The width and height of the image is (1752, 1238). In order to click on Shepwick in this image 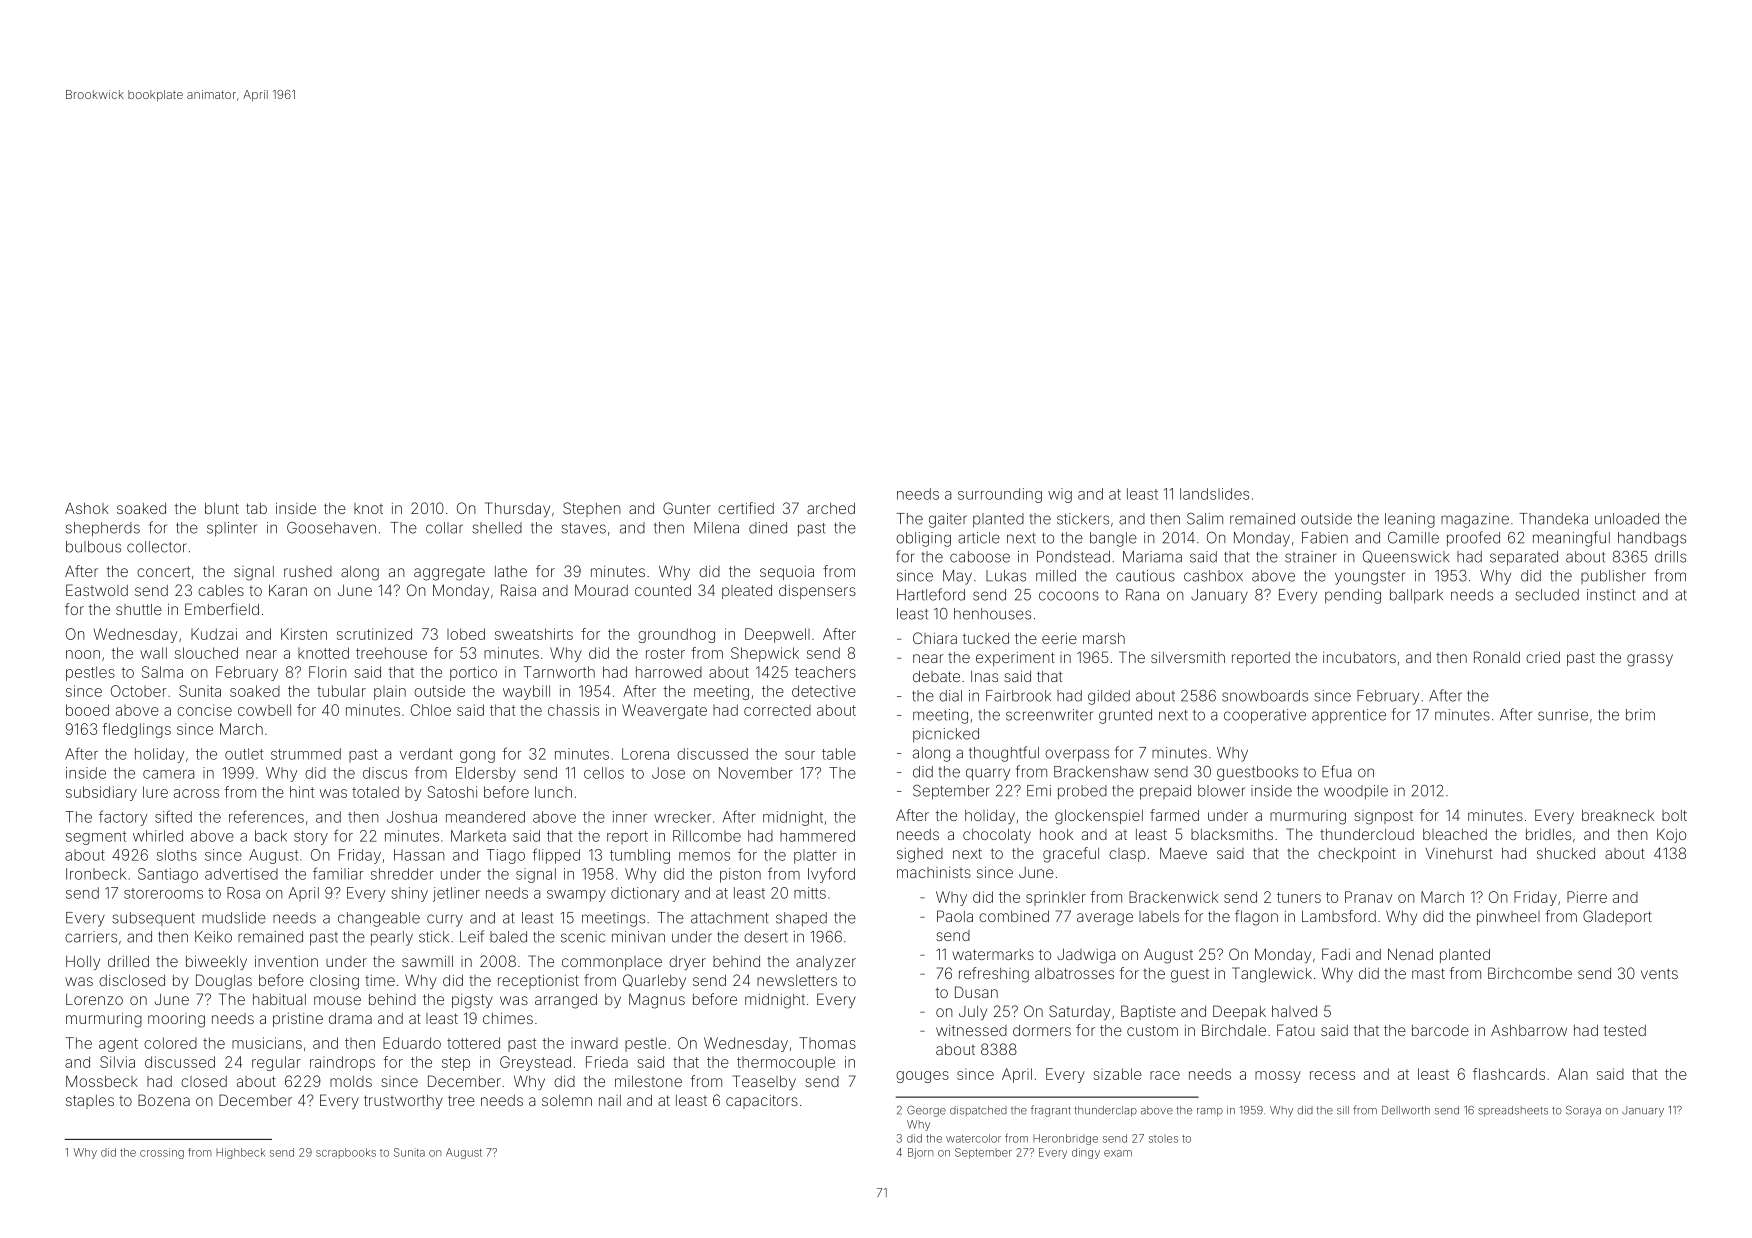, I will do `click(765, 654)`.
